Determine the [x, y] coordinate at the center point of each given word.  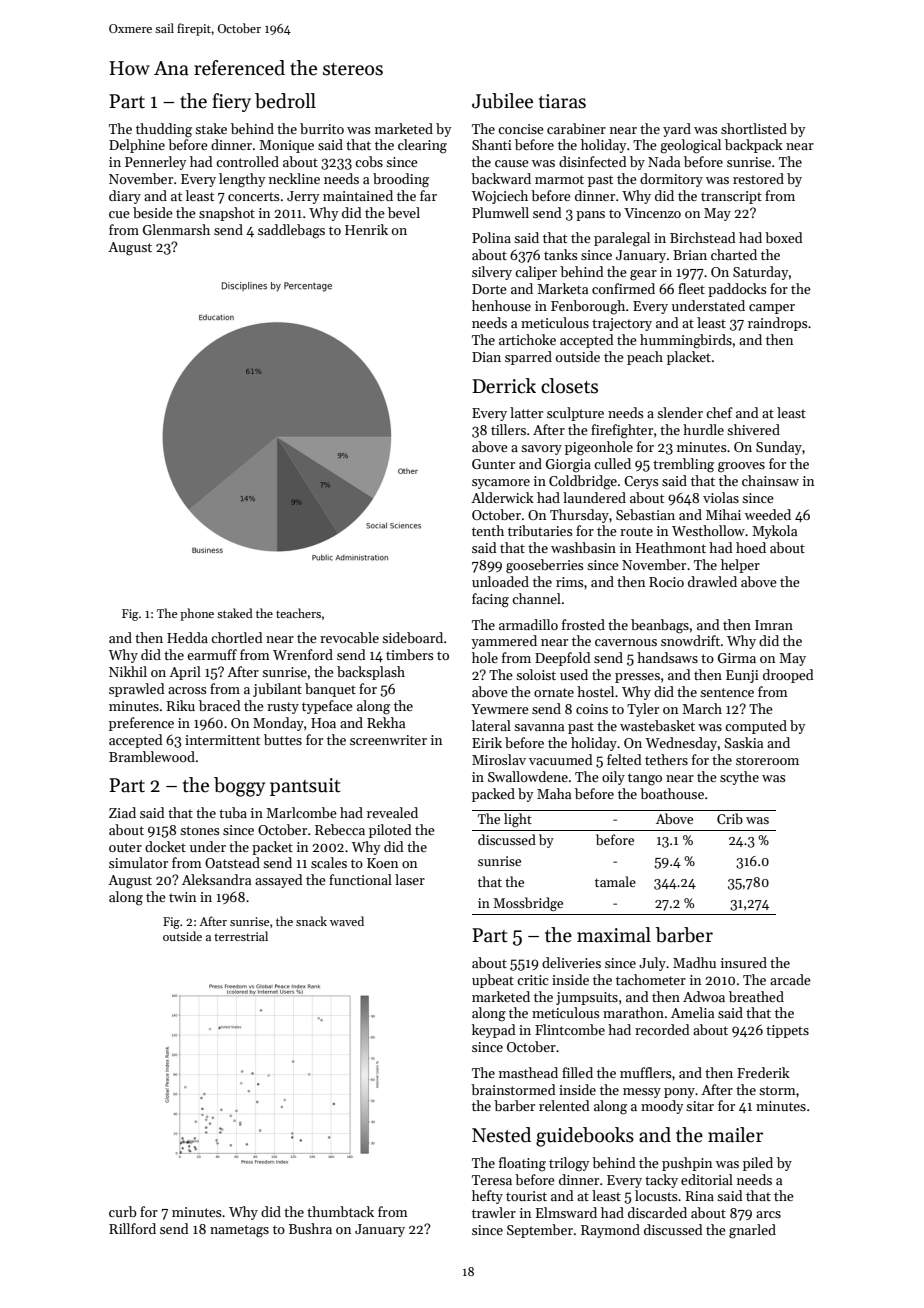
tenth [488, 530]
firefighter [622, 431]
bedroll [285, 101]
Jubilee [502, 101]
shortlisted [754, 128]
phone [197, 614]
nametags [239, 1231]
